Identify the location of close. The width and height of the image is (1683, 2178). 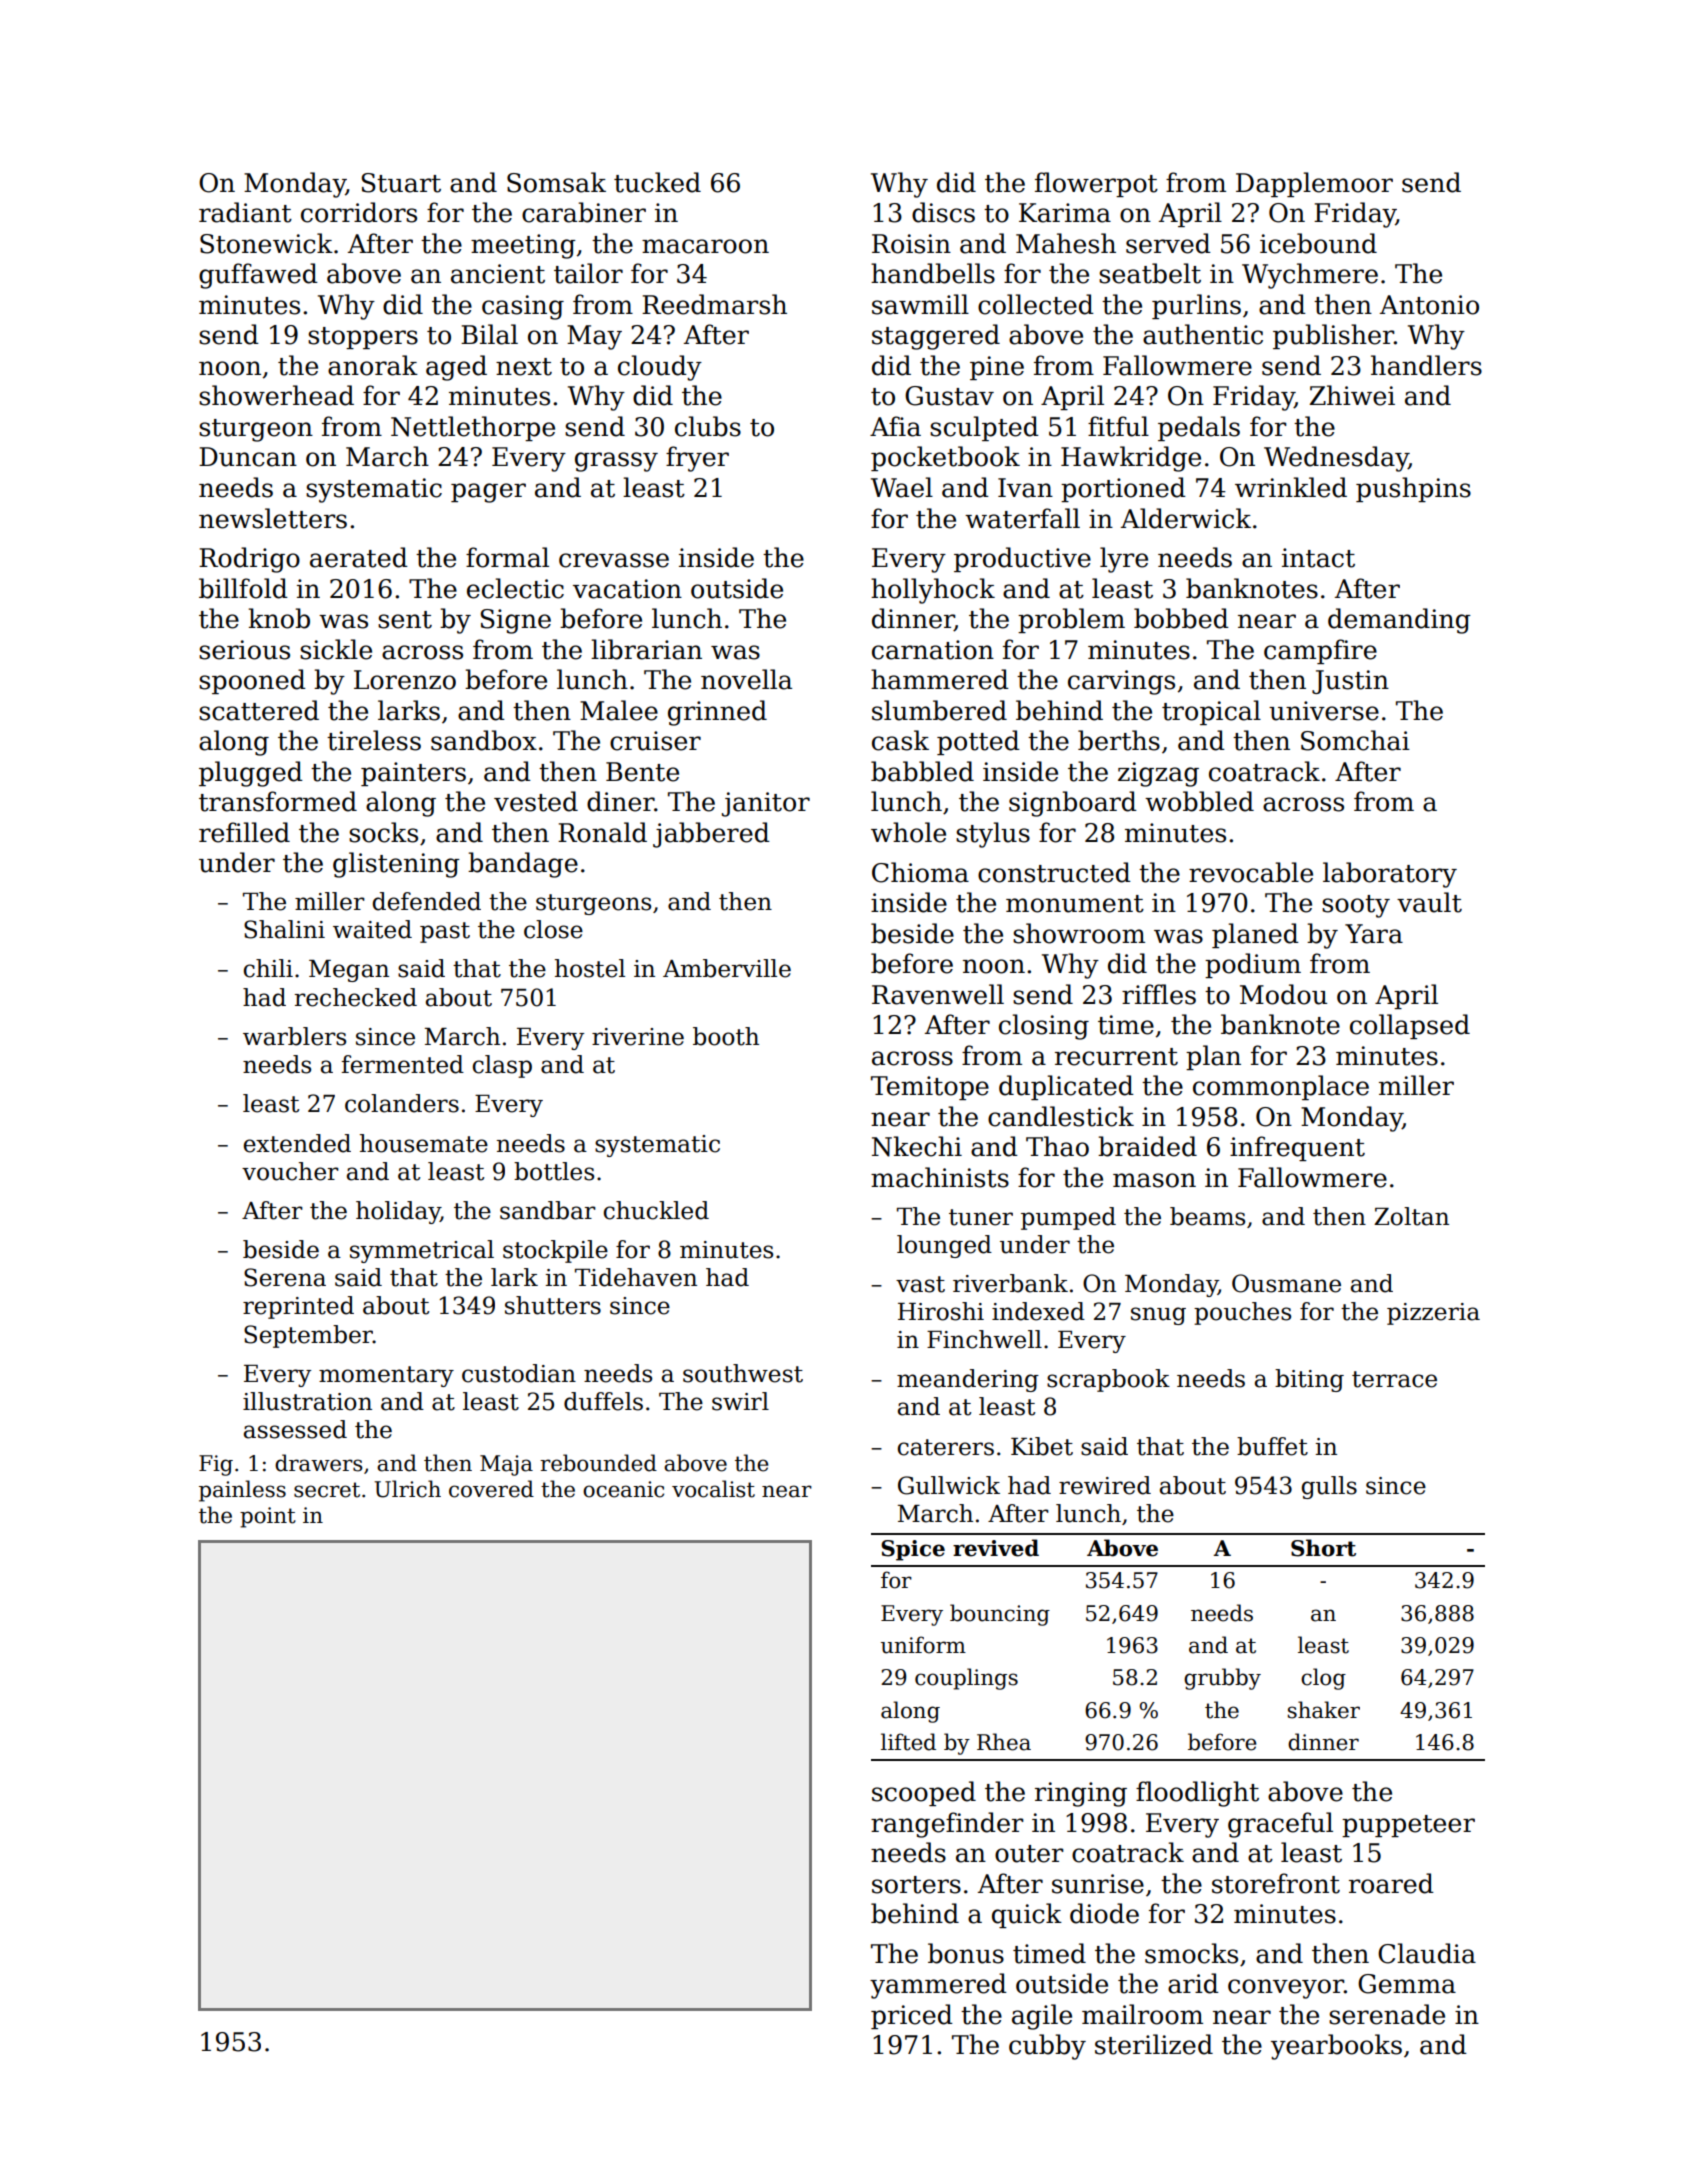
(553, 929).
